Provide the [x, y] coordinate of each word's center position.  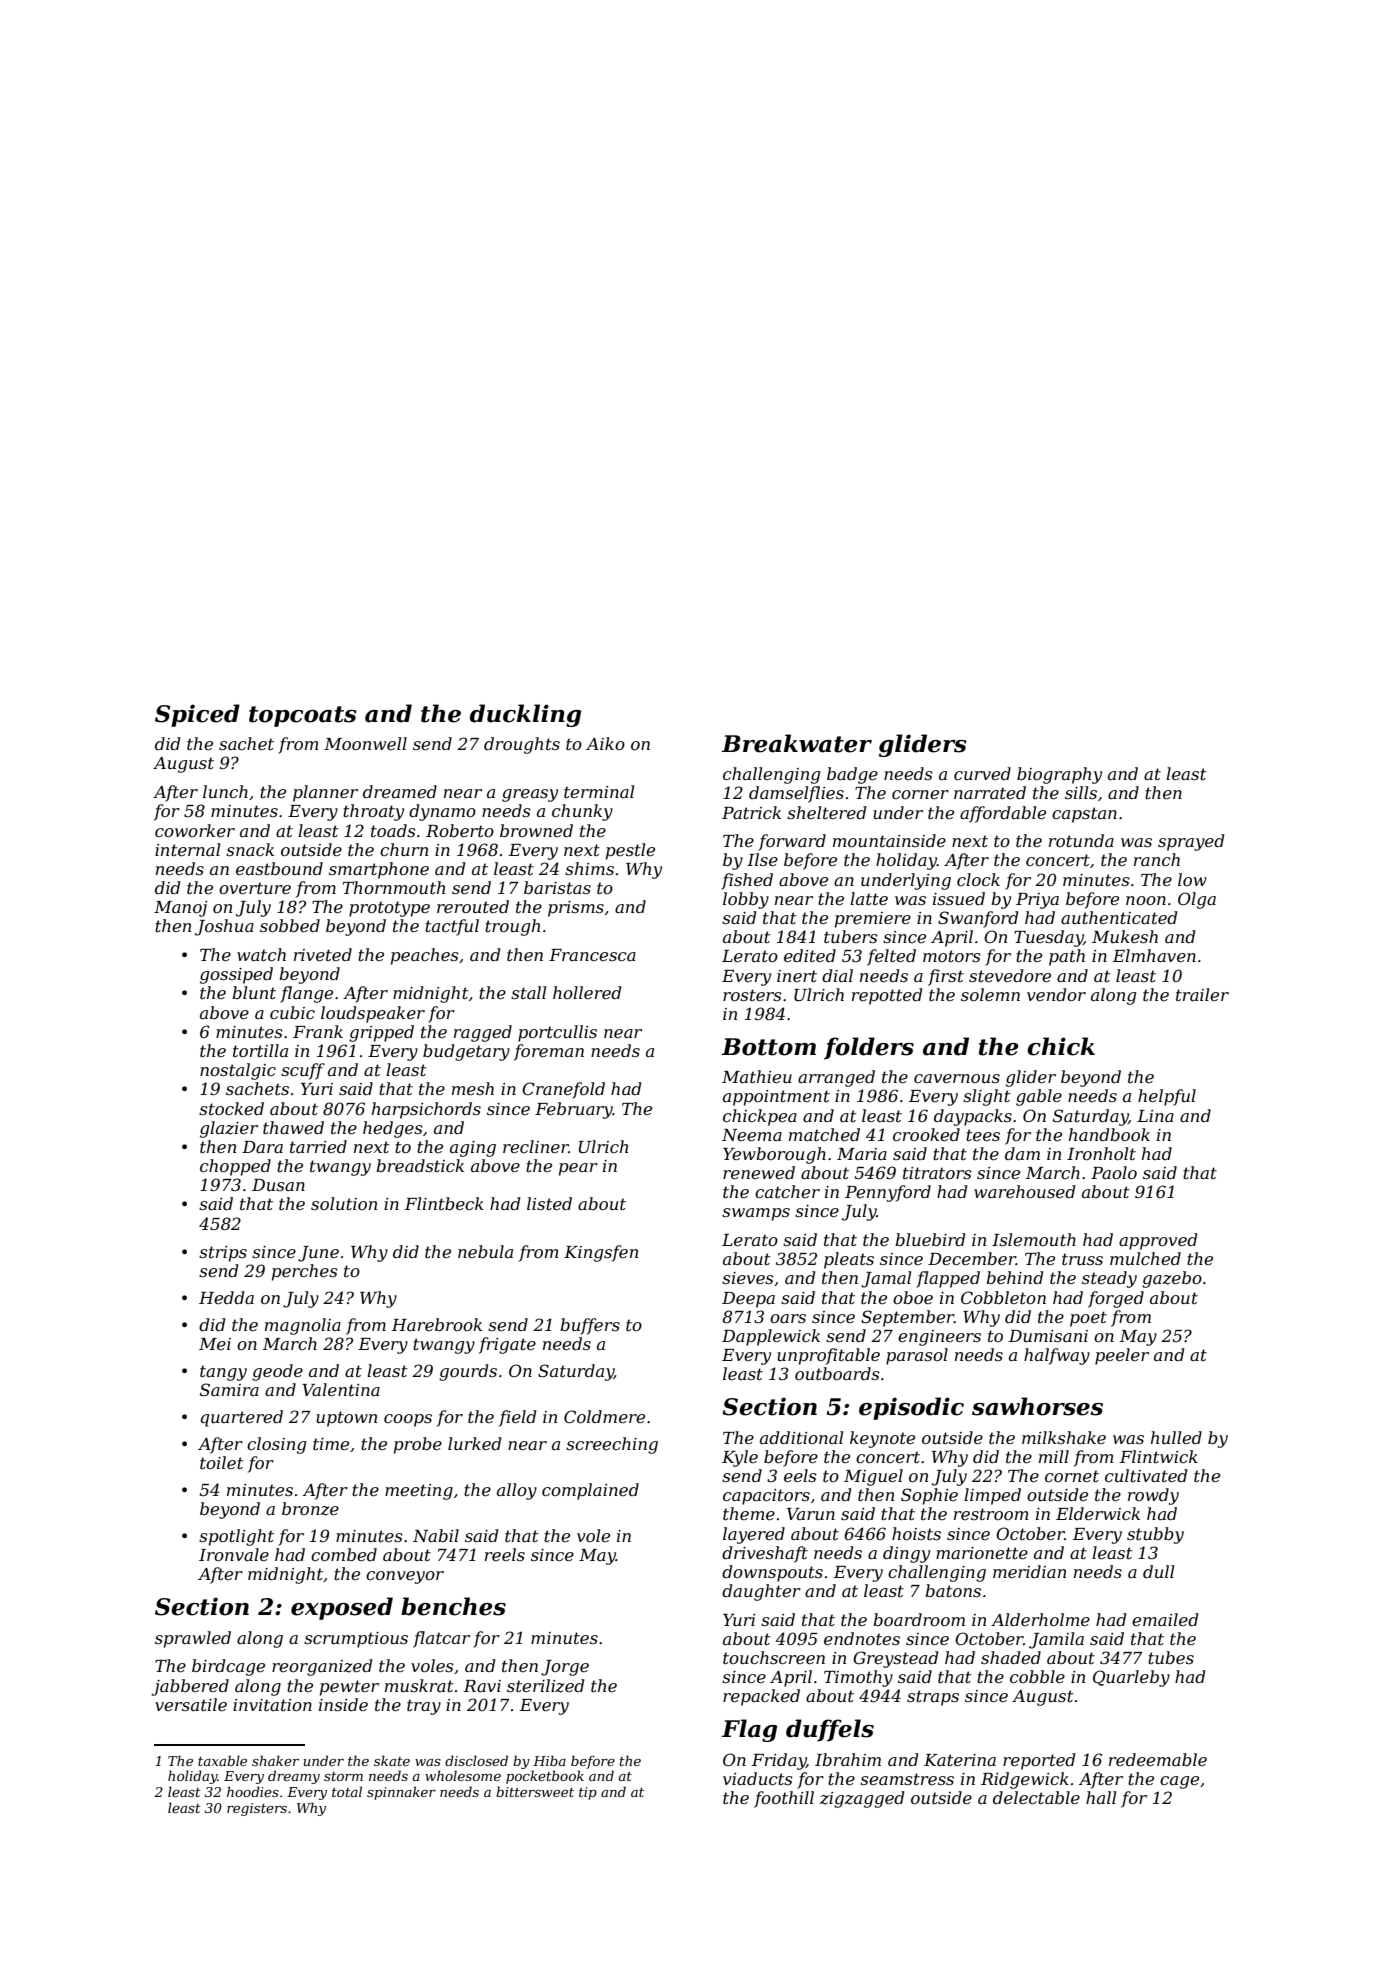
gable [1039, 1097]
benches [453, 1606]
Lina [1155, 1116]
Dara [262, 1147]
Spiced [197, 715]
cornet [1072, 1476]
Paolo [1114, 1172]
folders [869, 1048]
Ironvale [234, 1554]
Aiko [605, 743]
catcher [787, 1191]
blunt [254, 992]
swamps [756, 1214]
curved [982, 773]
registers [257, 1809]
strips [223, 1254]
